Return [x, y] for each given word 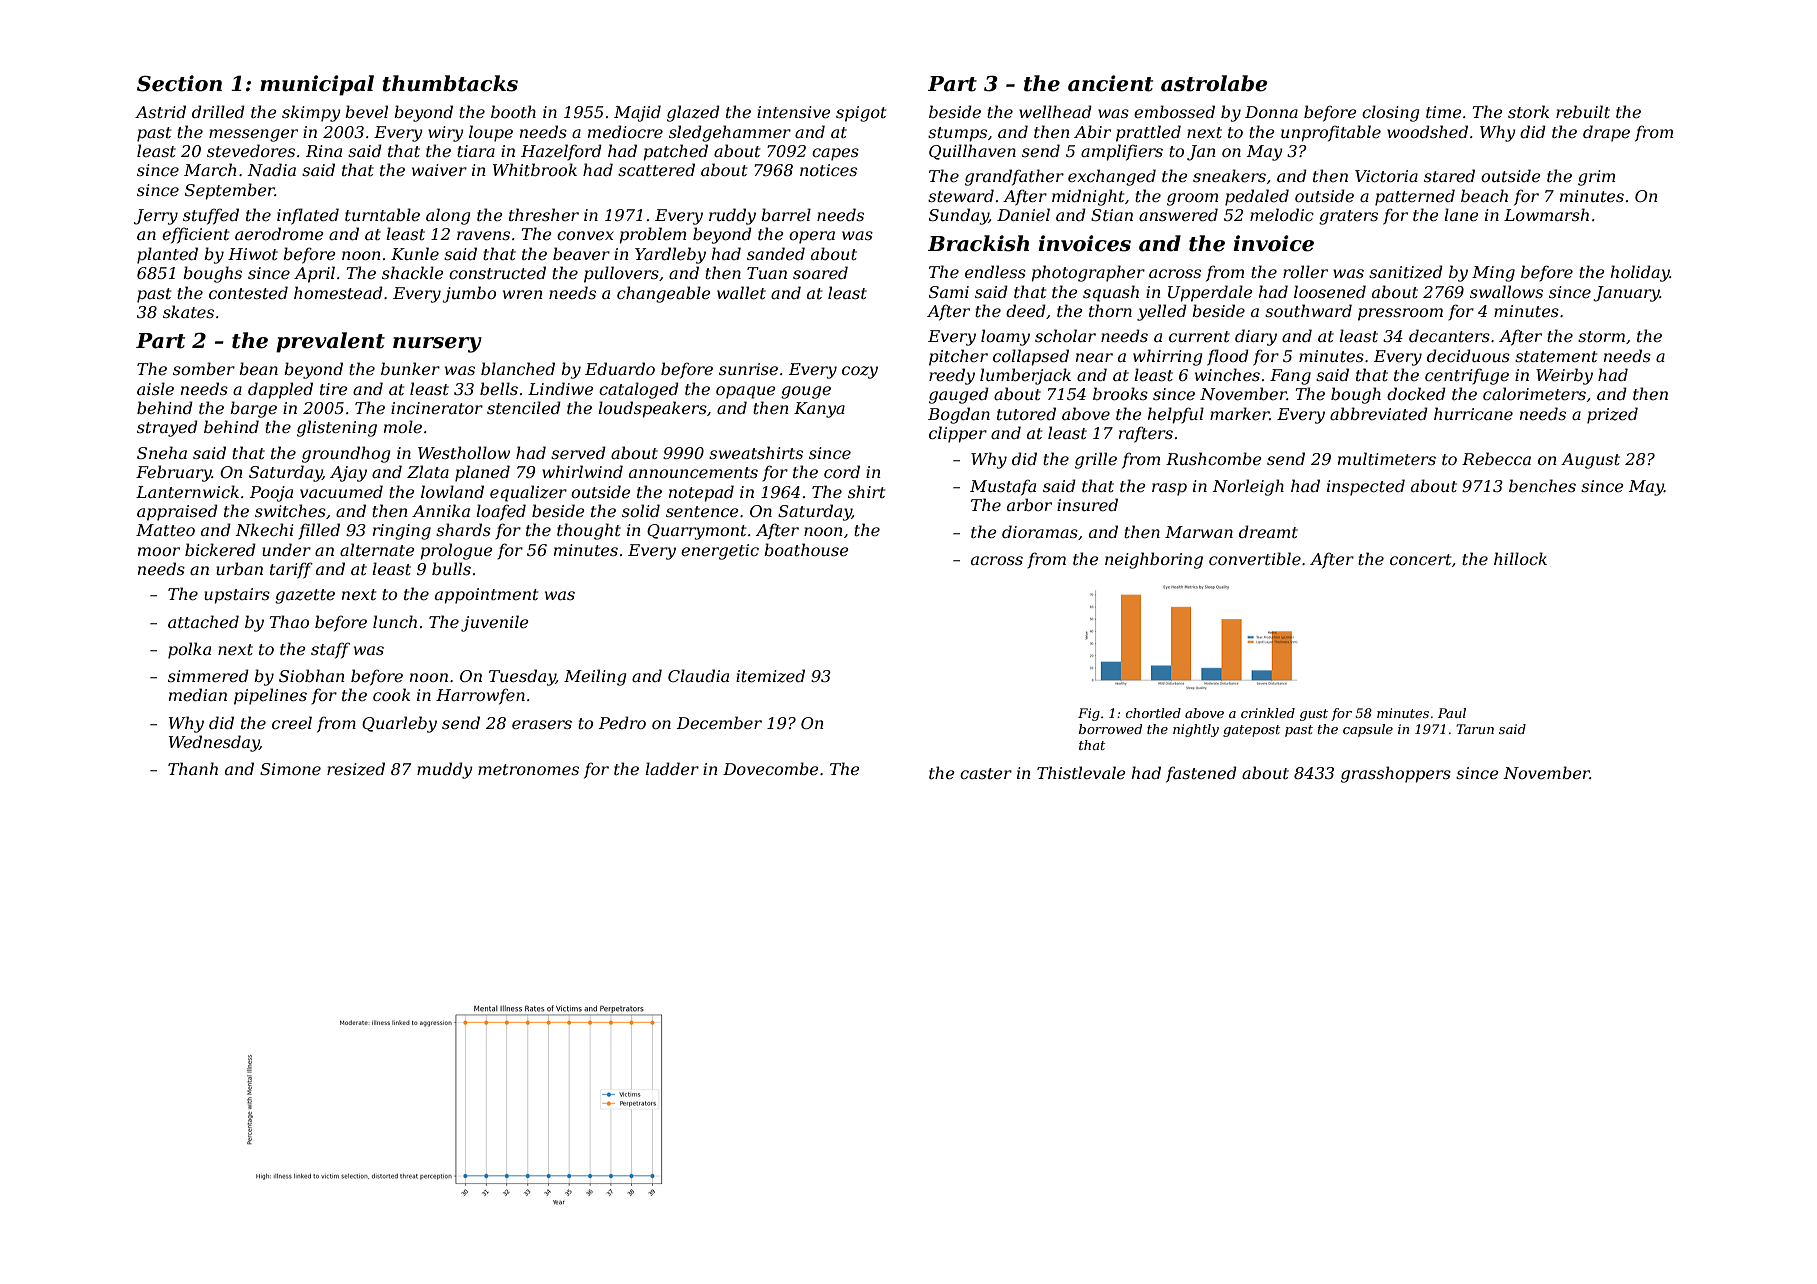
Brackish [978, 243]
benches [1542, 485]
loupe [491, 133]
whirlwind [582, 471]
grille [1096, 460]
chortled [1153, 713]
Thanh [193, 768]
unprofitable [1331, 133]
